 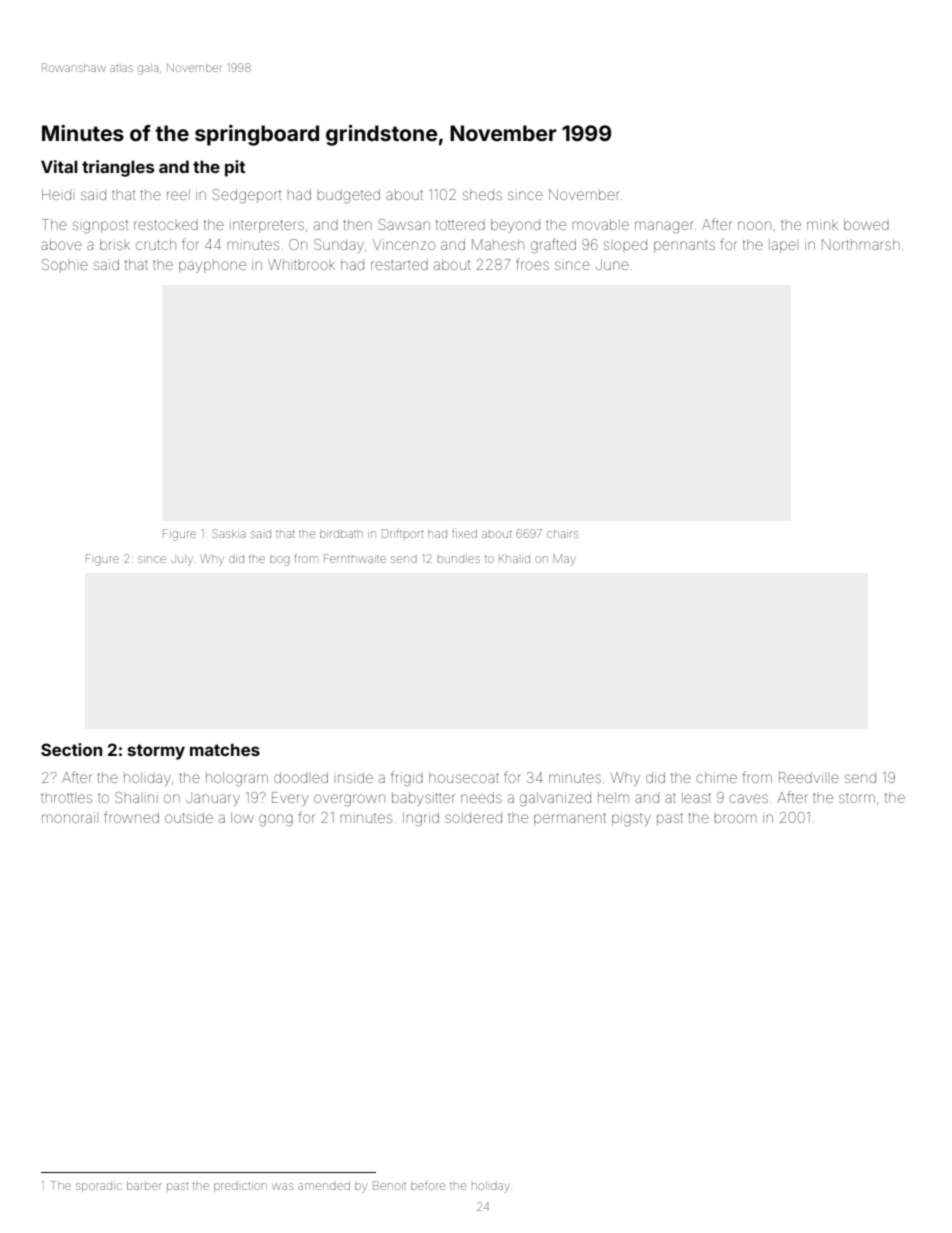 What do you see at coordinates (59, 166) in the page?
I see `Vital` at bounding box center [59, 166].
